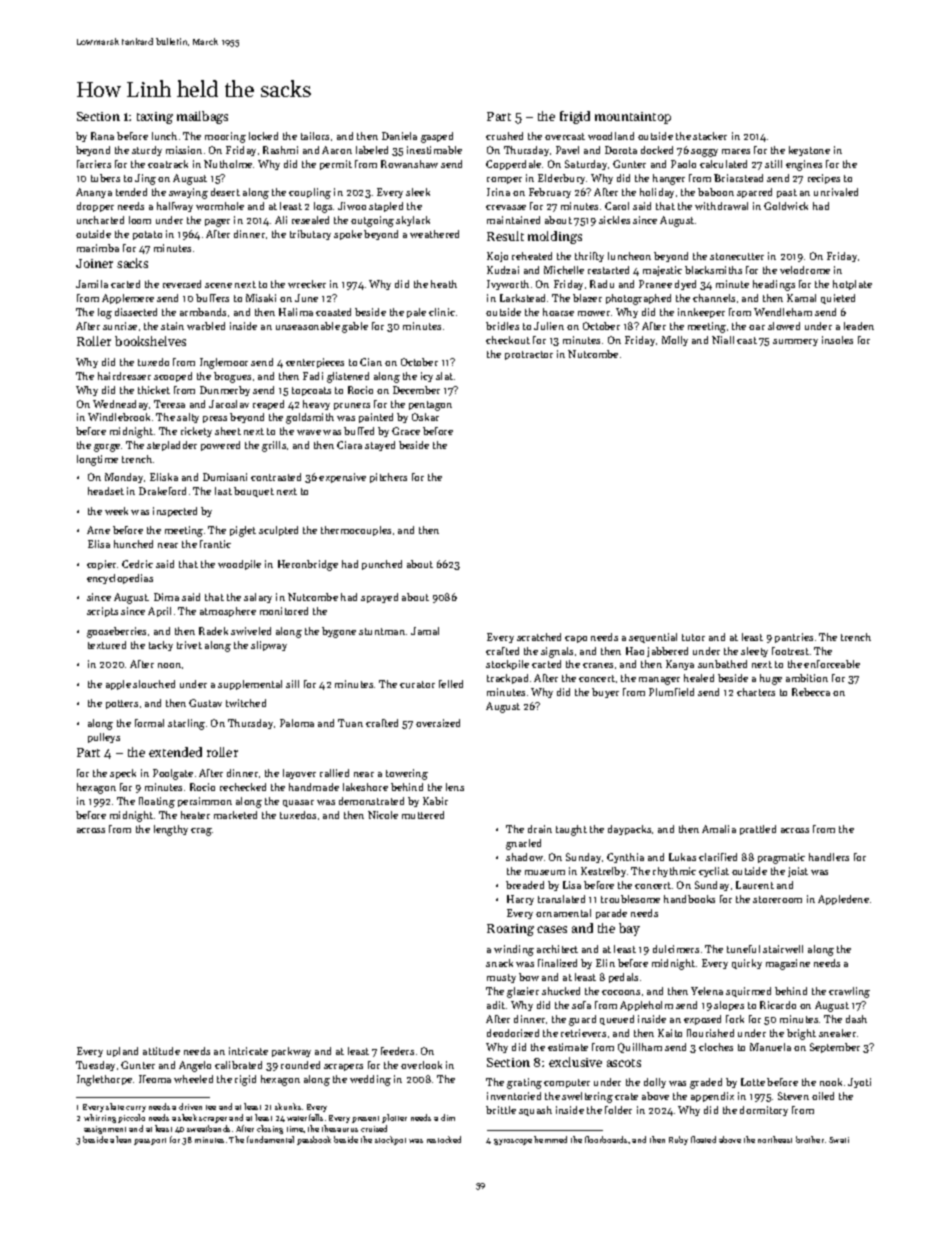  What do you see at coordinates (801, 1034) in the document?
I see `bright` at bounding box center [801, 1034].
